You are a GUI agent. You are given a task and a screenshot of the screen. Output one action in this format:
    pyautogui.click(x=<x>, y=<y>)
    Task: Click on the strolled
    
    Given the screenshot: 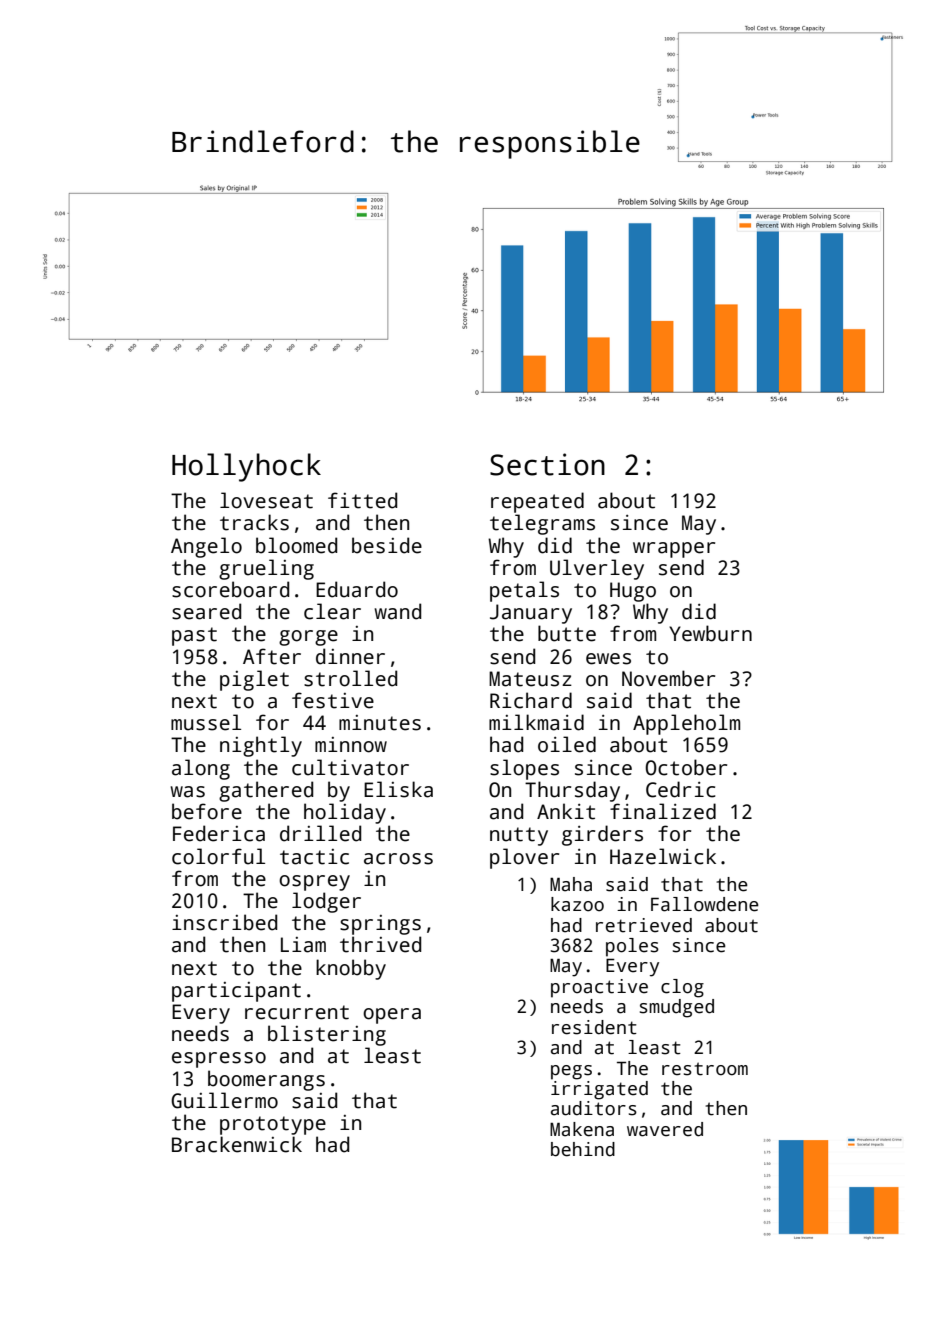 What is the action you would take?
    pyautogui.click(x=350, y=678)
